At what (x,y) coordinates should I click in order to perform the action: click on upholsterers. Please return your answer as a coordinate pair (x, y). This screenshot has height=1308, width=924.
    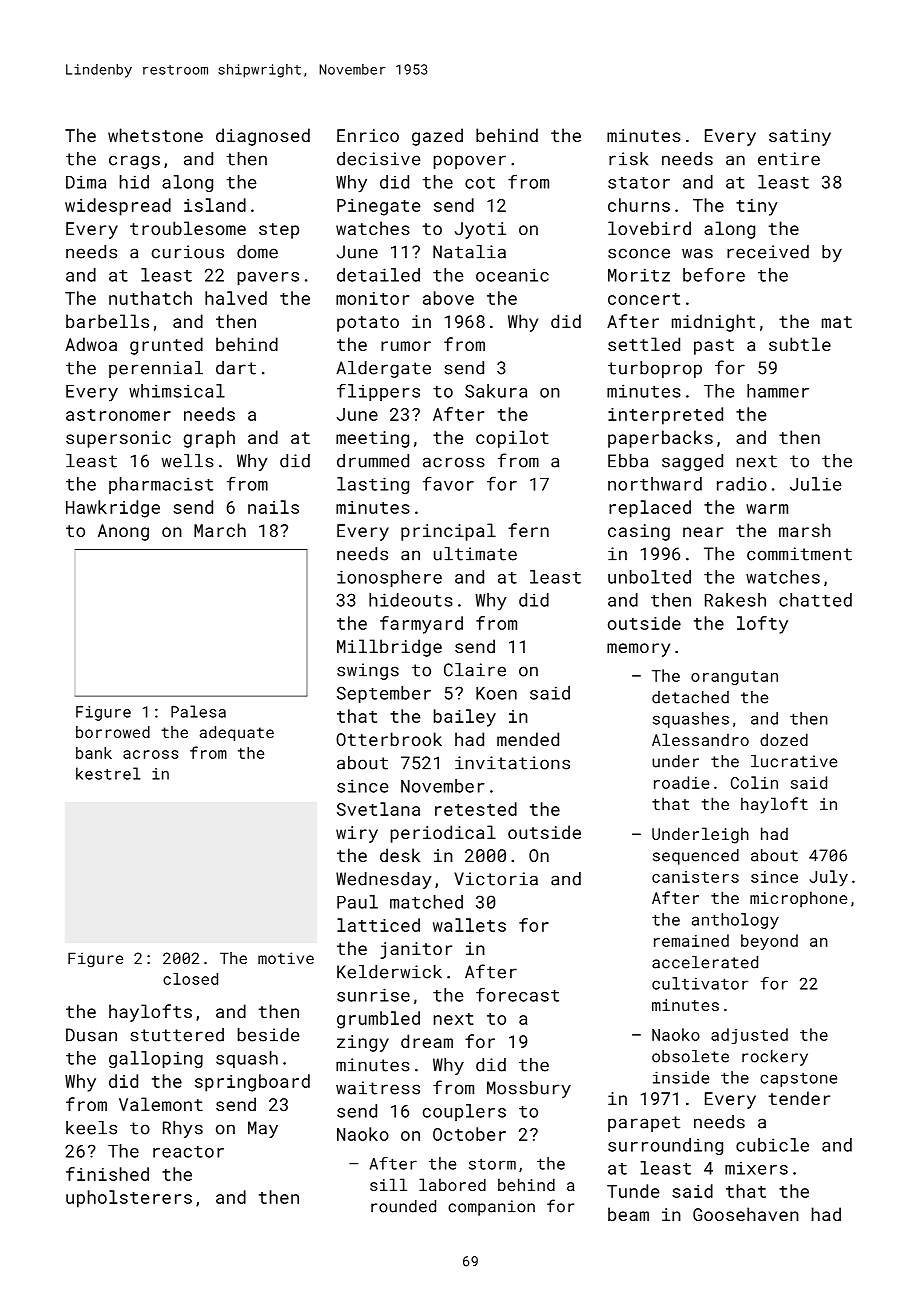
    Looking at the image, I should click on (129, 1199).
